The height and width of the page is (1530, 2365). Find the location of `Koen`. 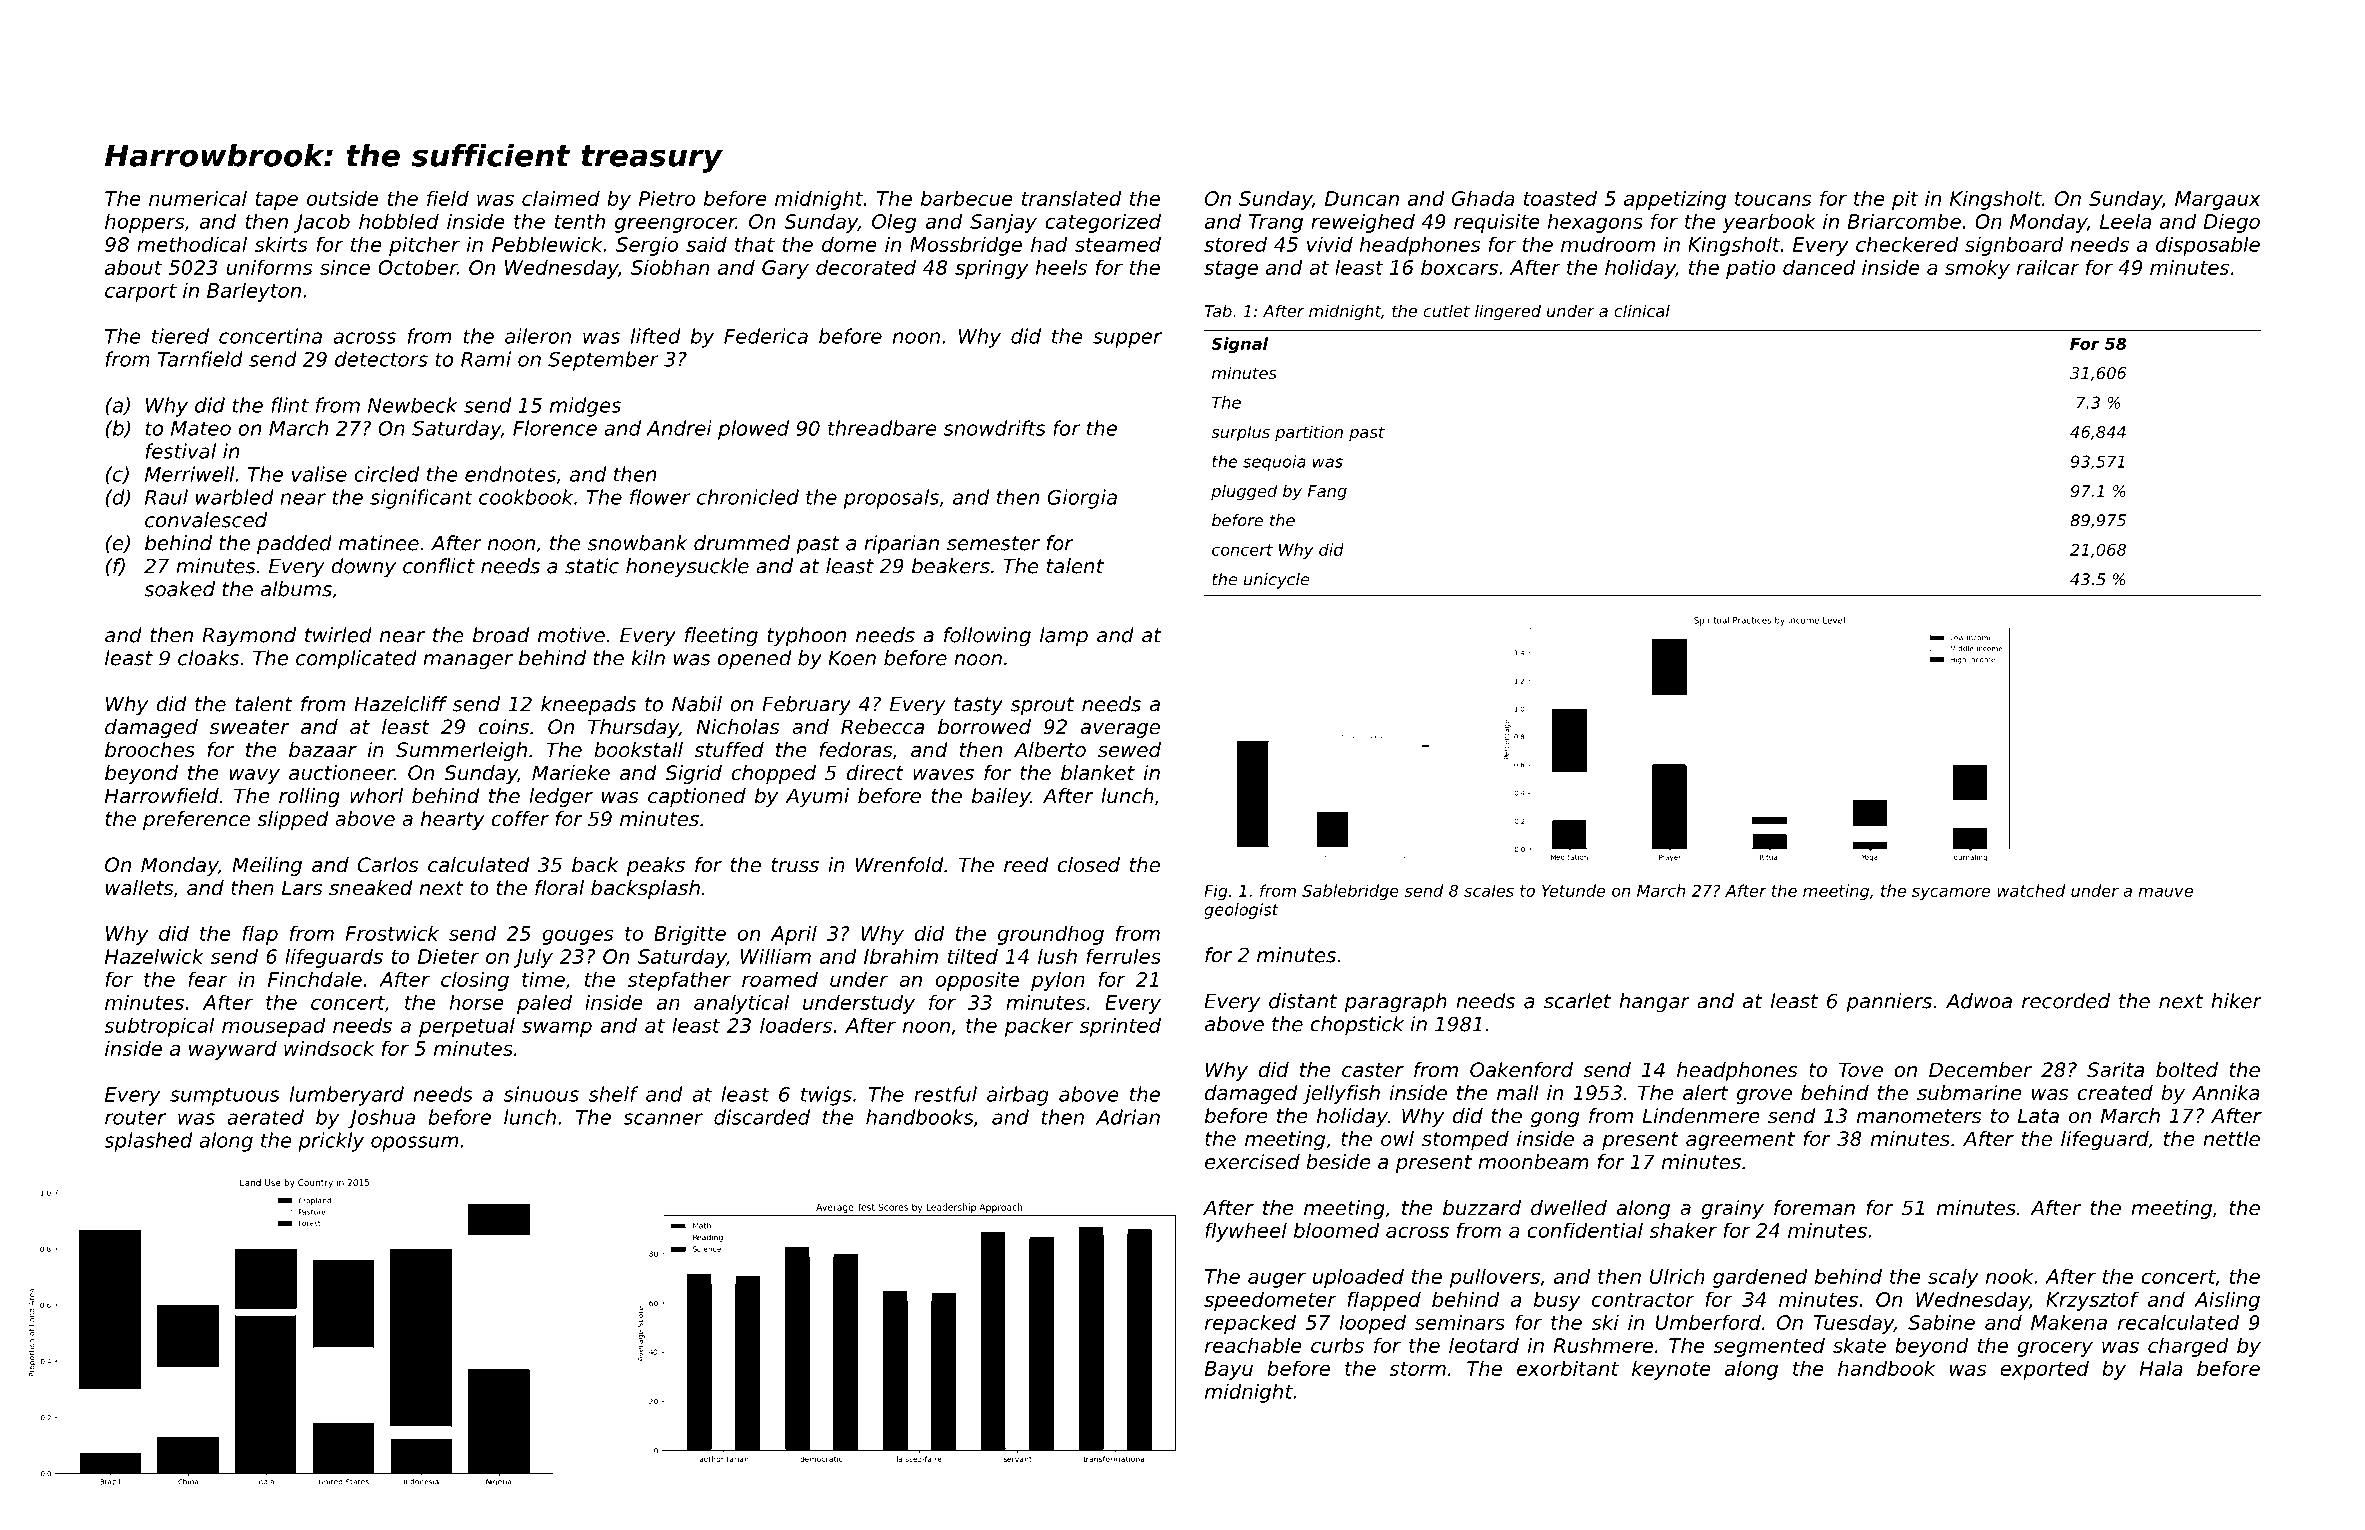

Koen is located at coordinates (852, 658).
